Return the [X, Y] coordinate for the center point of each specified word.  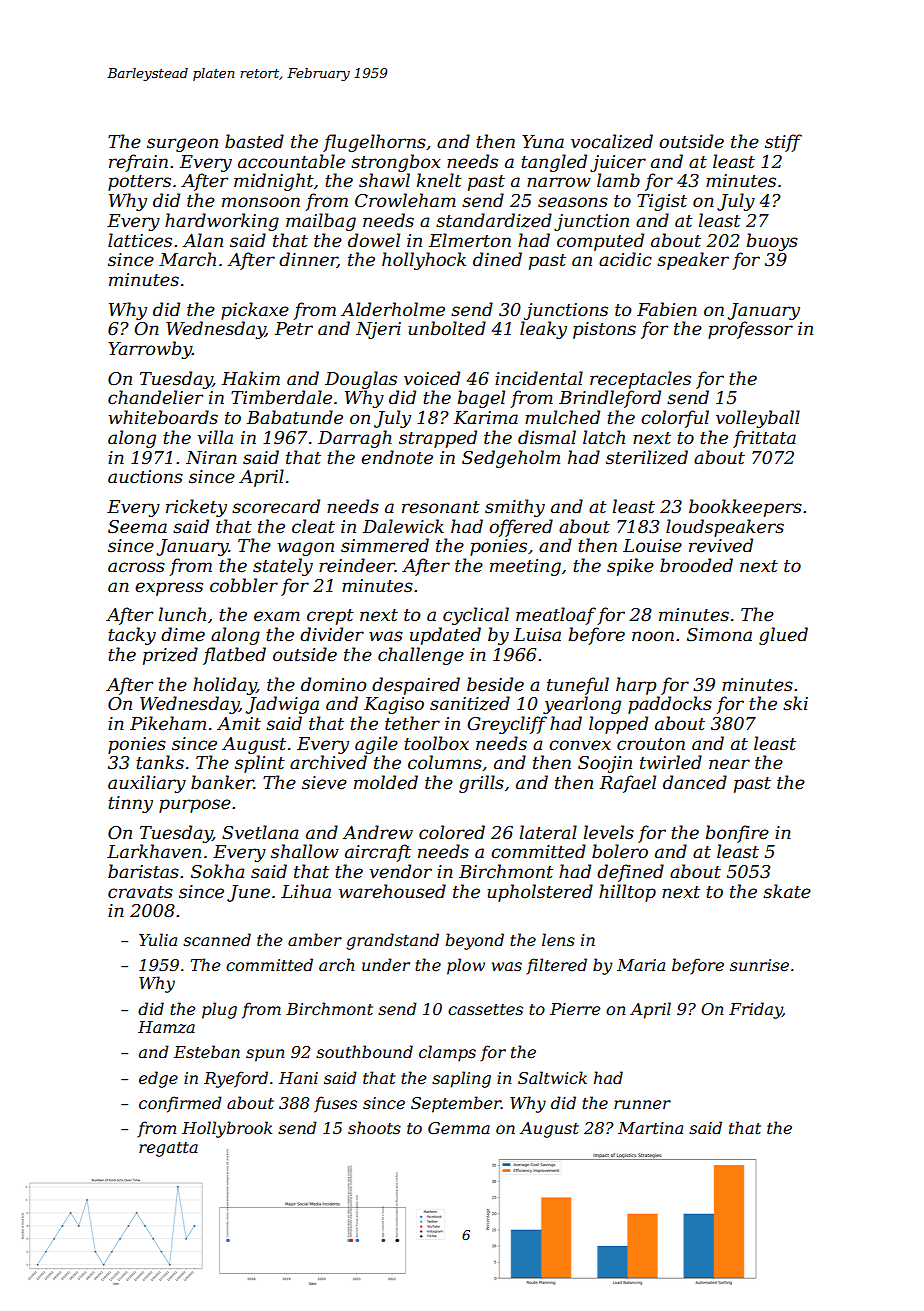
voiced [432, 378]
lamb [618, 180]
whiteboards [163, 417]
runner [642, 1104]
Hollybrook [227, 1129]
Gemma [459, 1128]
